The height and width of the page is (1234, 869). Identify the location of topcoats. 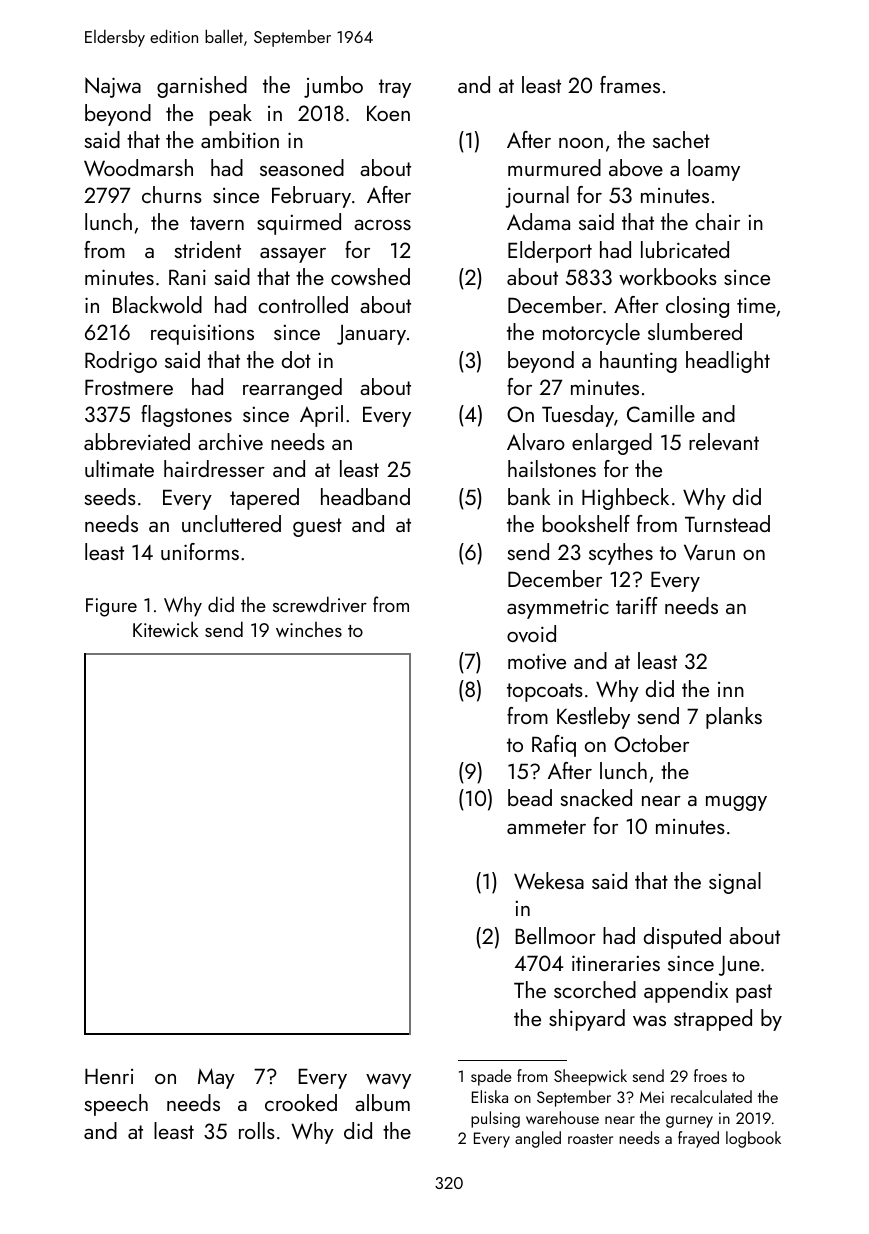
(545, 692).
